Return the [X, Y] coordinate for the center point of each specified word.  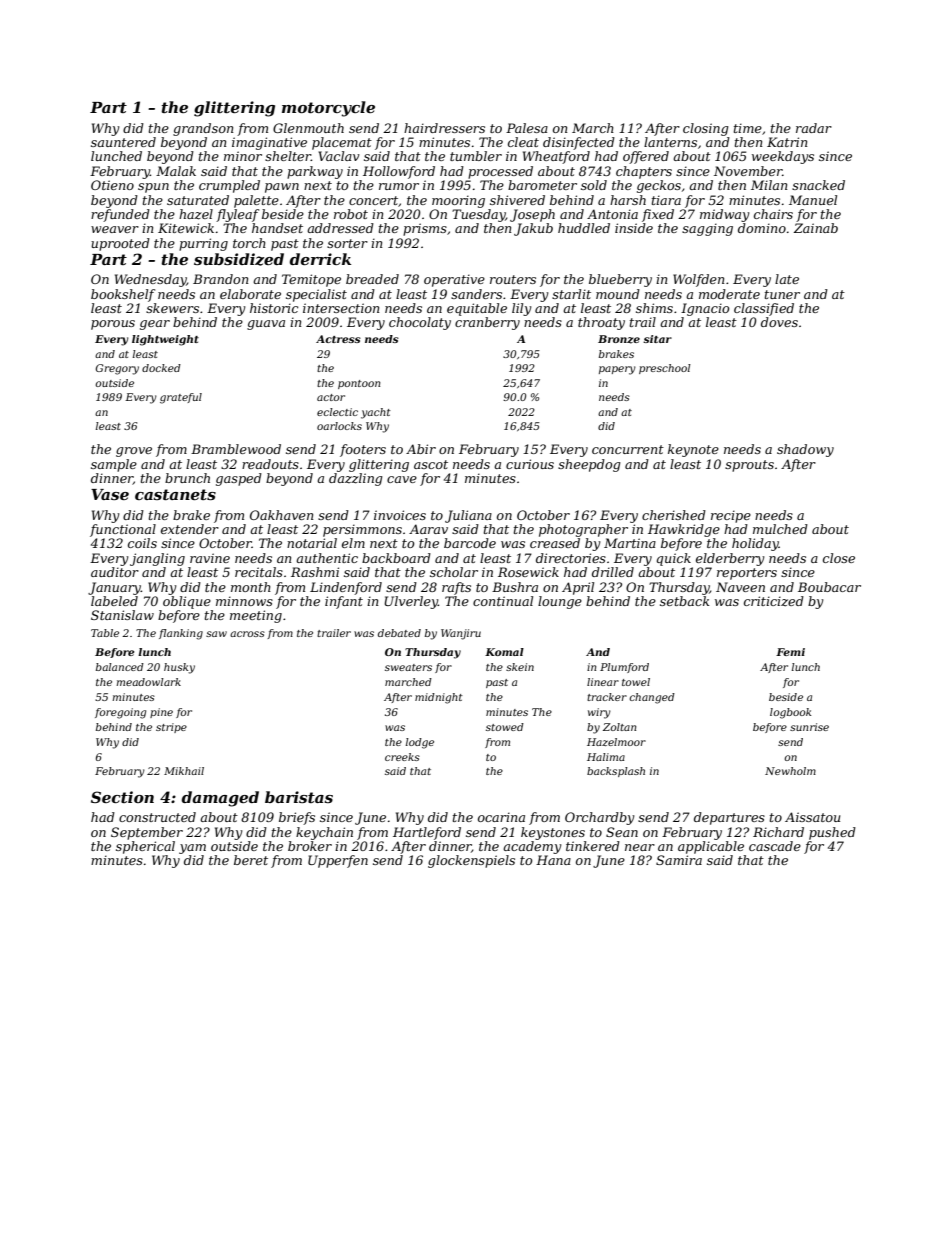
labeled [114, 601]
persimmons [362, 530]
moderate [729, 294]
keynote [693, 450]
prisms [425, 229]
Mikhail [184, 771]
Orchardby [600, 818]
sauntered [123, 142]
